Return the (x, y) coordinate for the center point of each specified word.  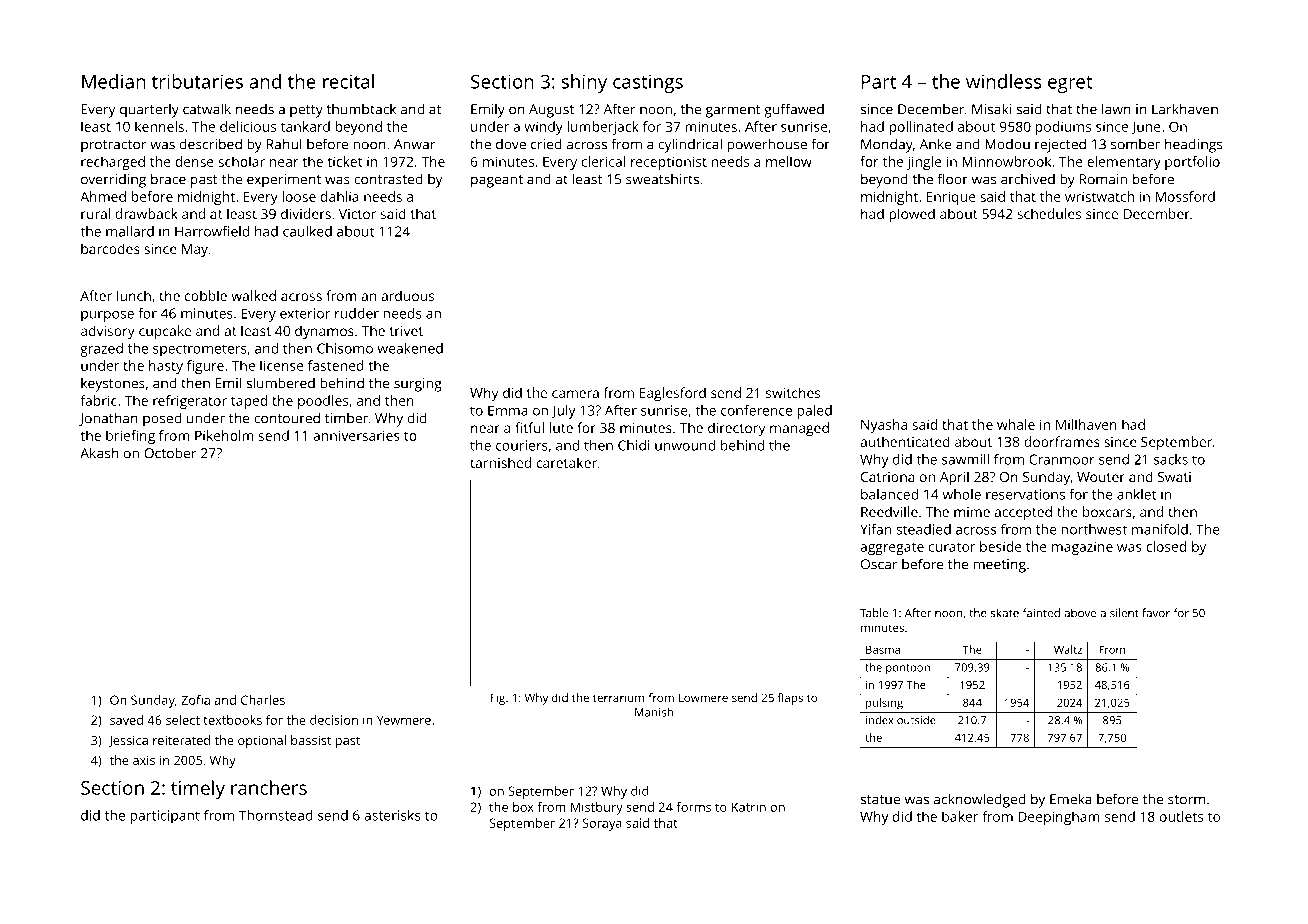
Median (113, 81)
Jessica (128, 742)
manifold (1160, 529)
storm (1186, 800)
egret (1070, 84)
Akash (99, 453)
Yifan (875, 529)
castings (648, 83)
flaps (790, 699)
